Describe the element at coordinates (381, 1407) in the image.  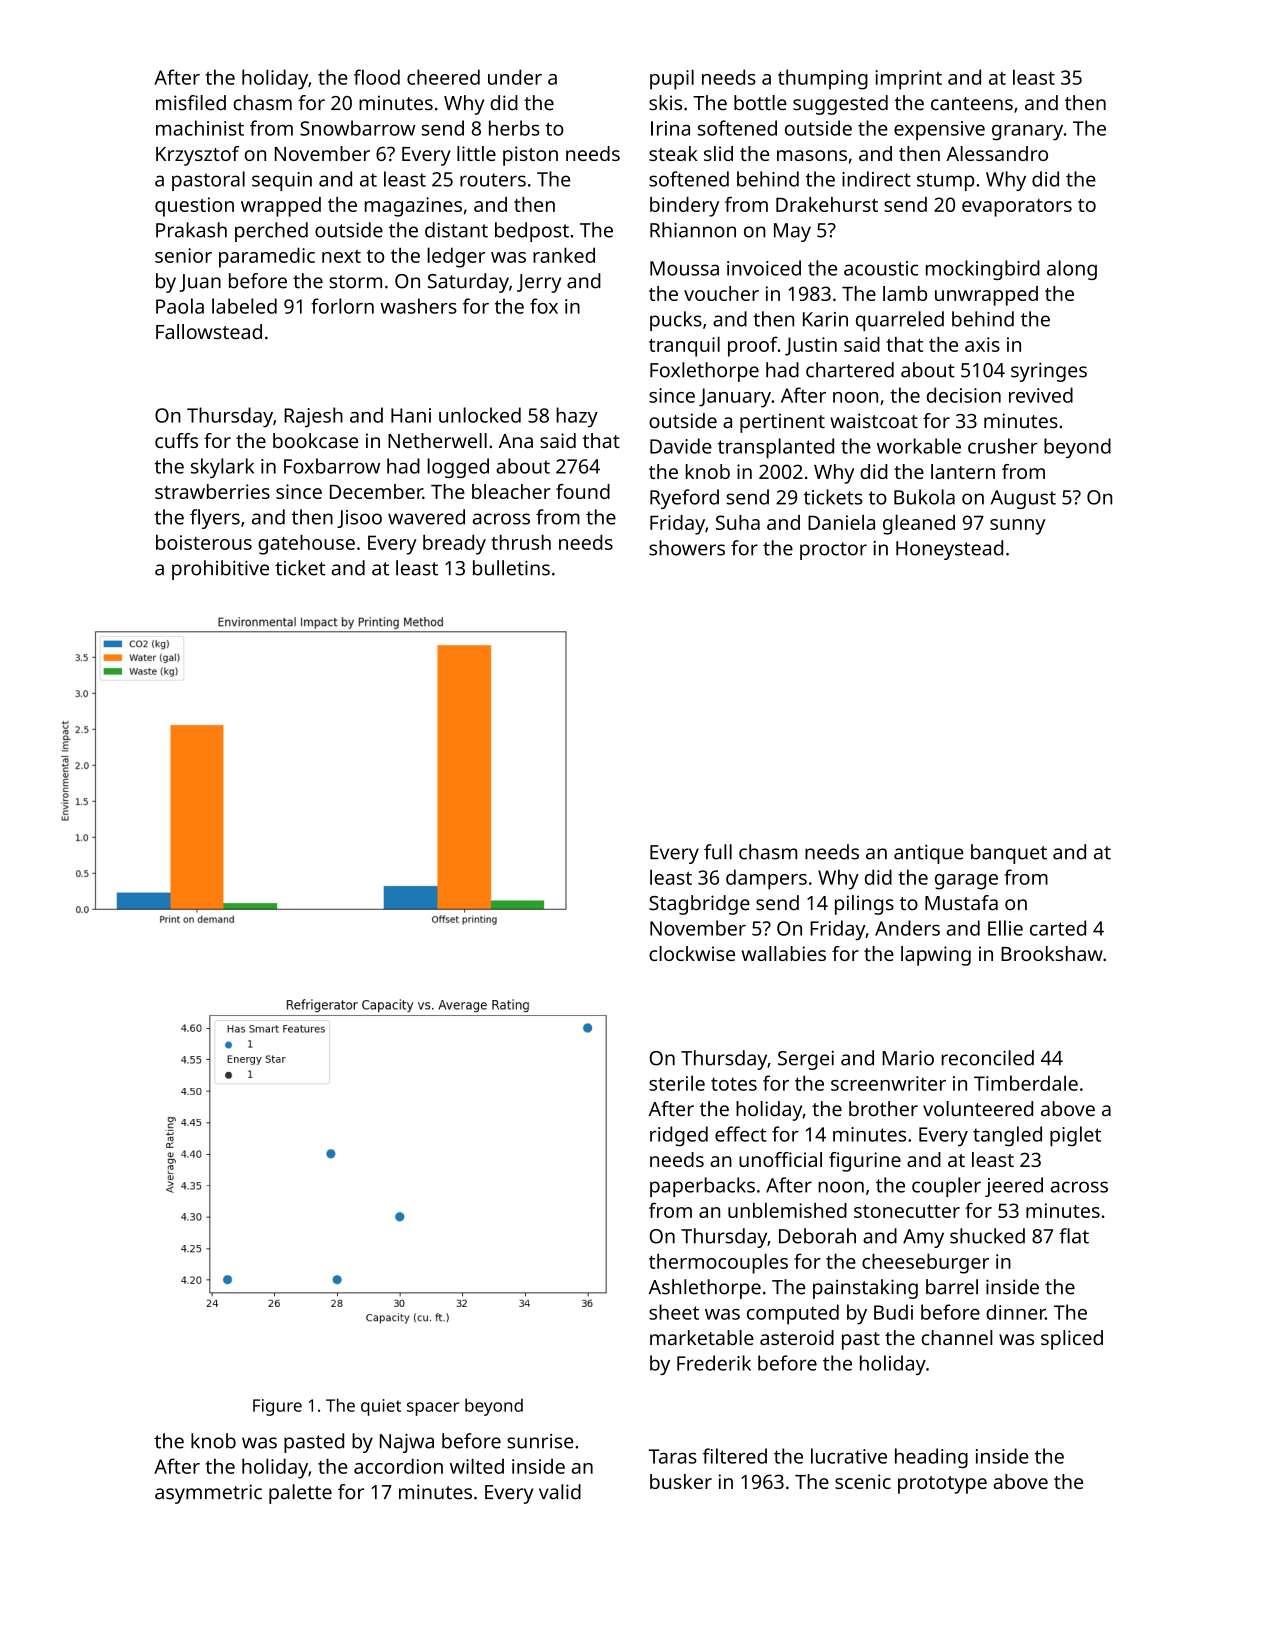
I see `quiet` at that location.
